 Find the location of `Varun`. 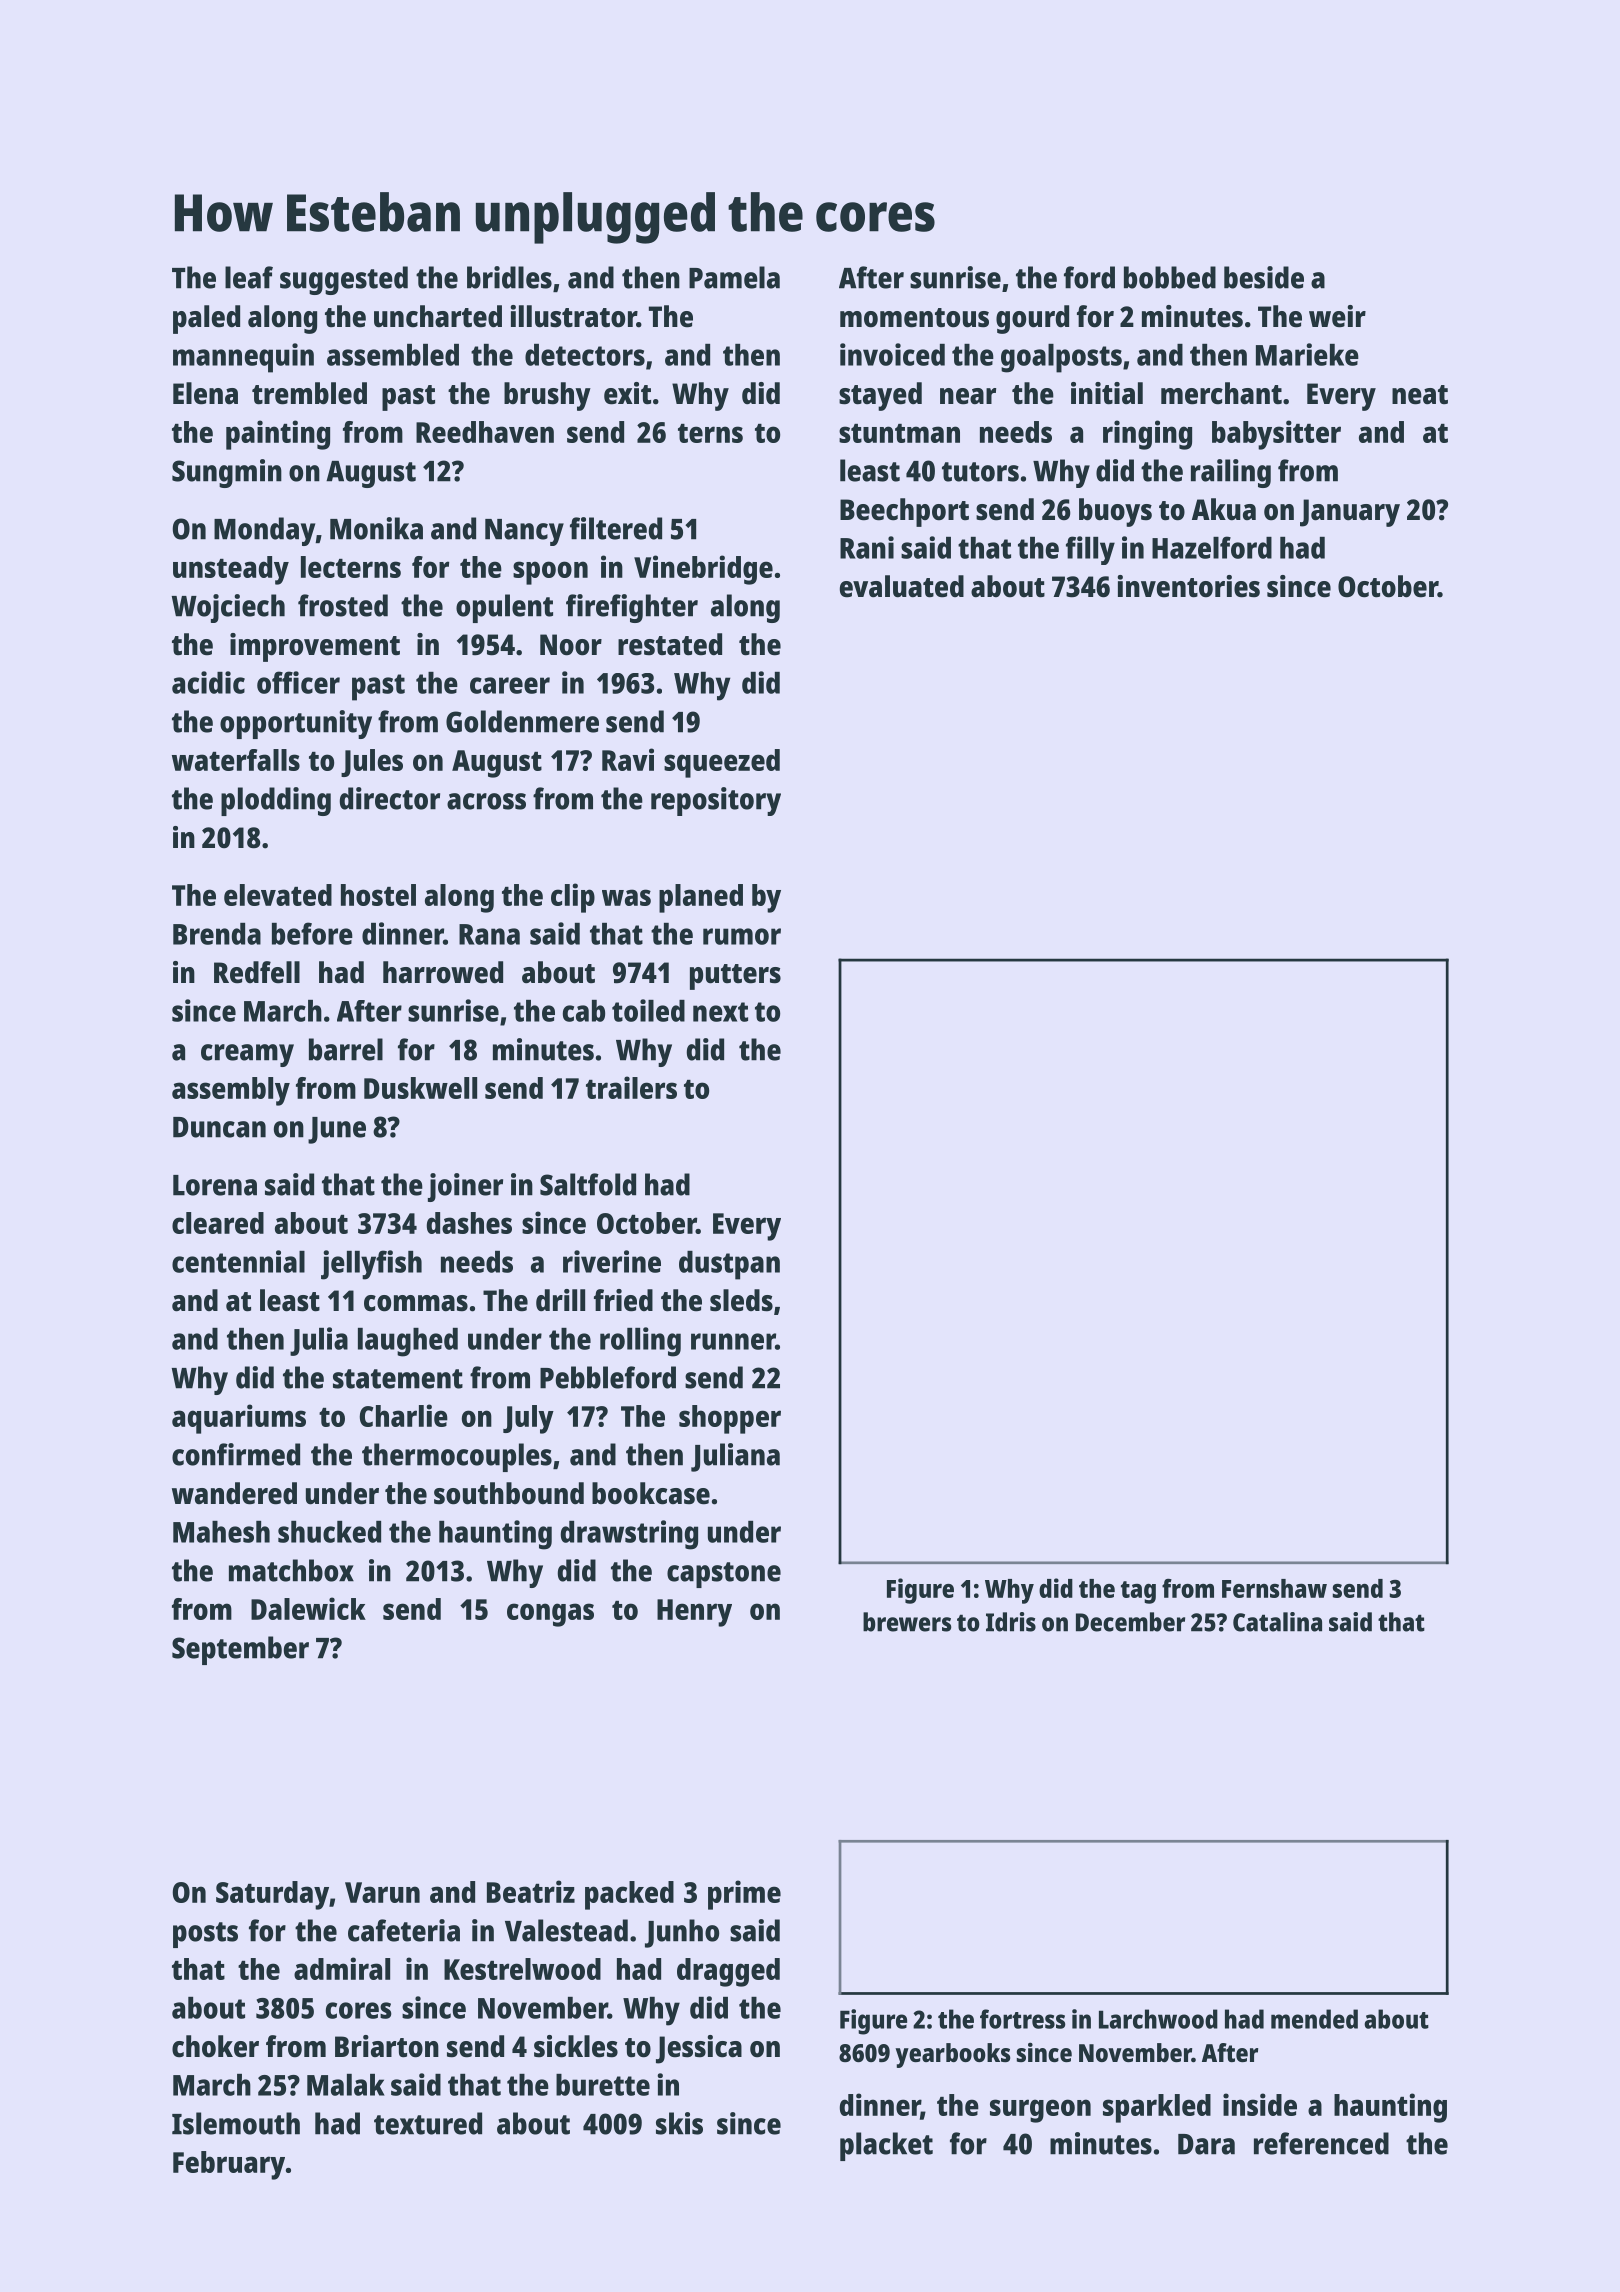

Varun is located at coordinates (382, 1892).
